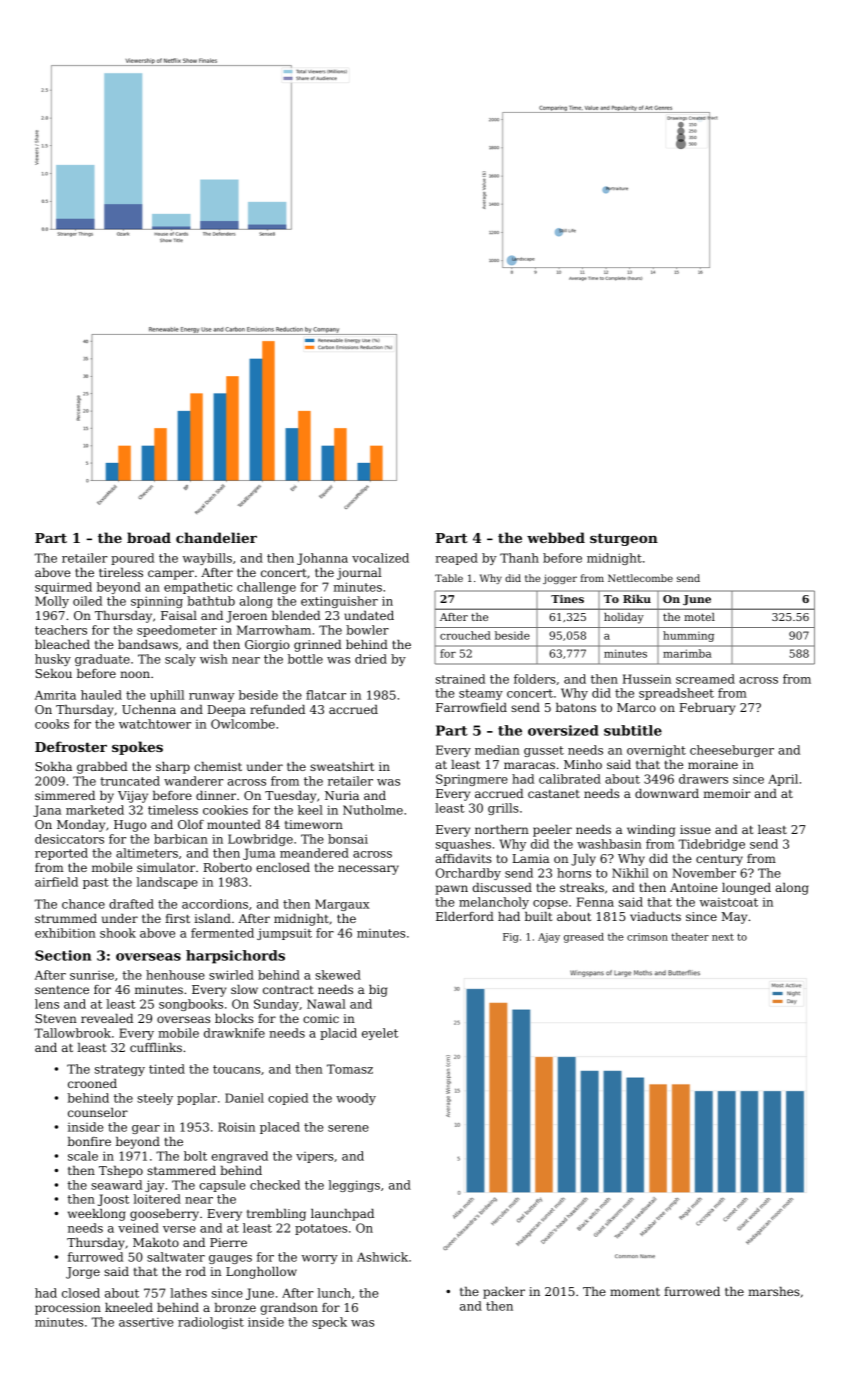 The height and width of the screenshot is (1400, 849). I want to click on webbed, so click(556, 537).
